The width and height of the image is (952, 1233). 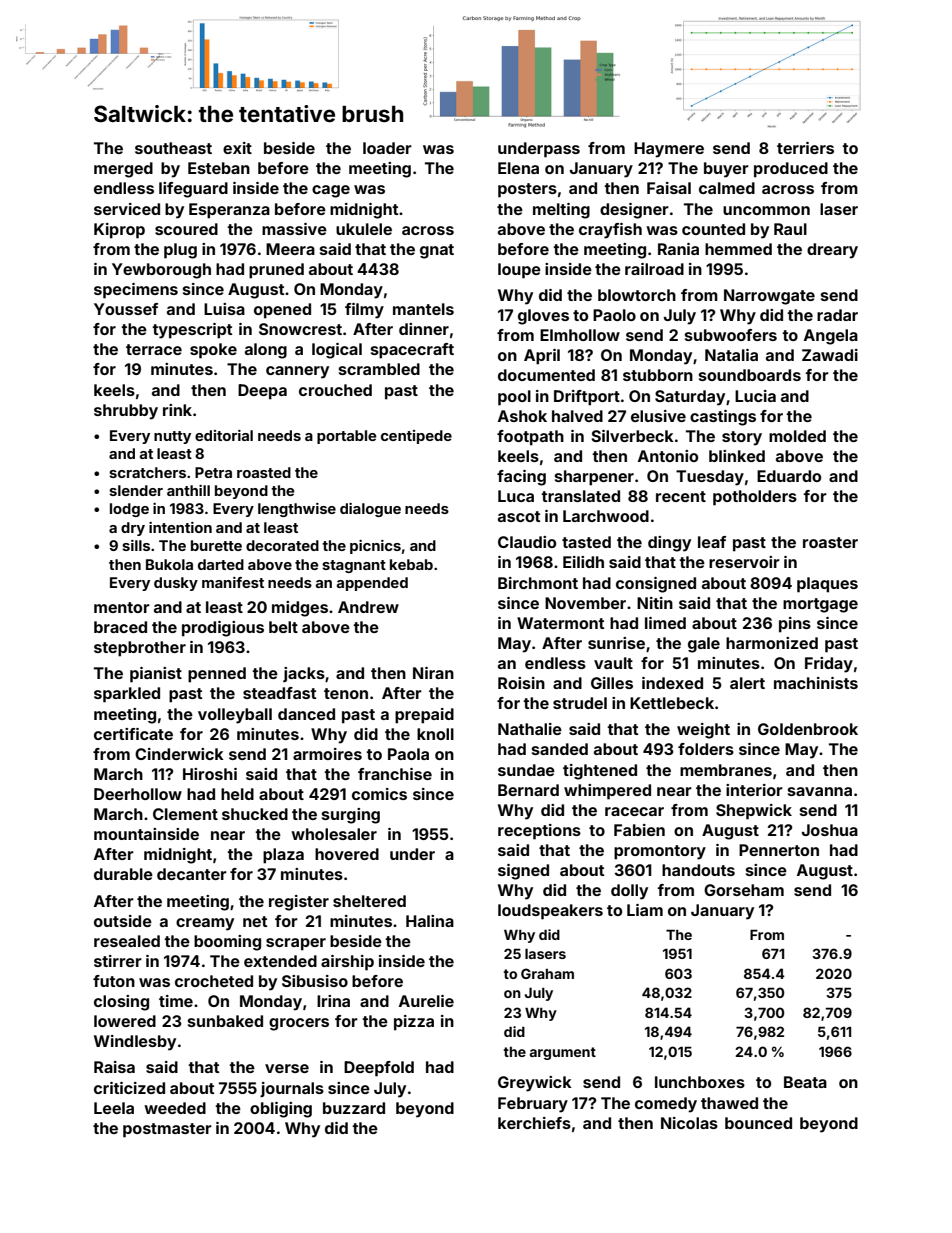 What do you see at coordinates (744, 890) in the image?
I see `Gorseham` at bounding box center [744, 890].
